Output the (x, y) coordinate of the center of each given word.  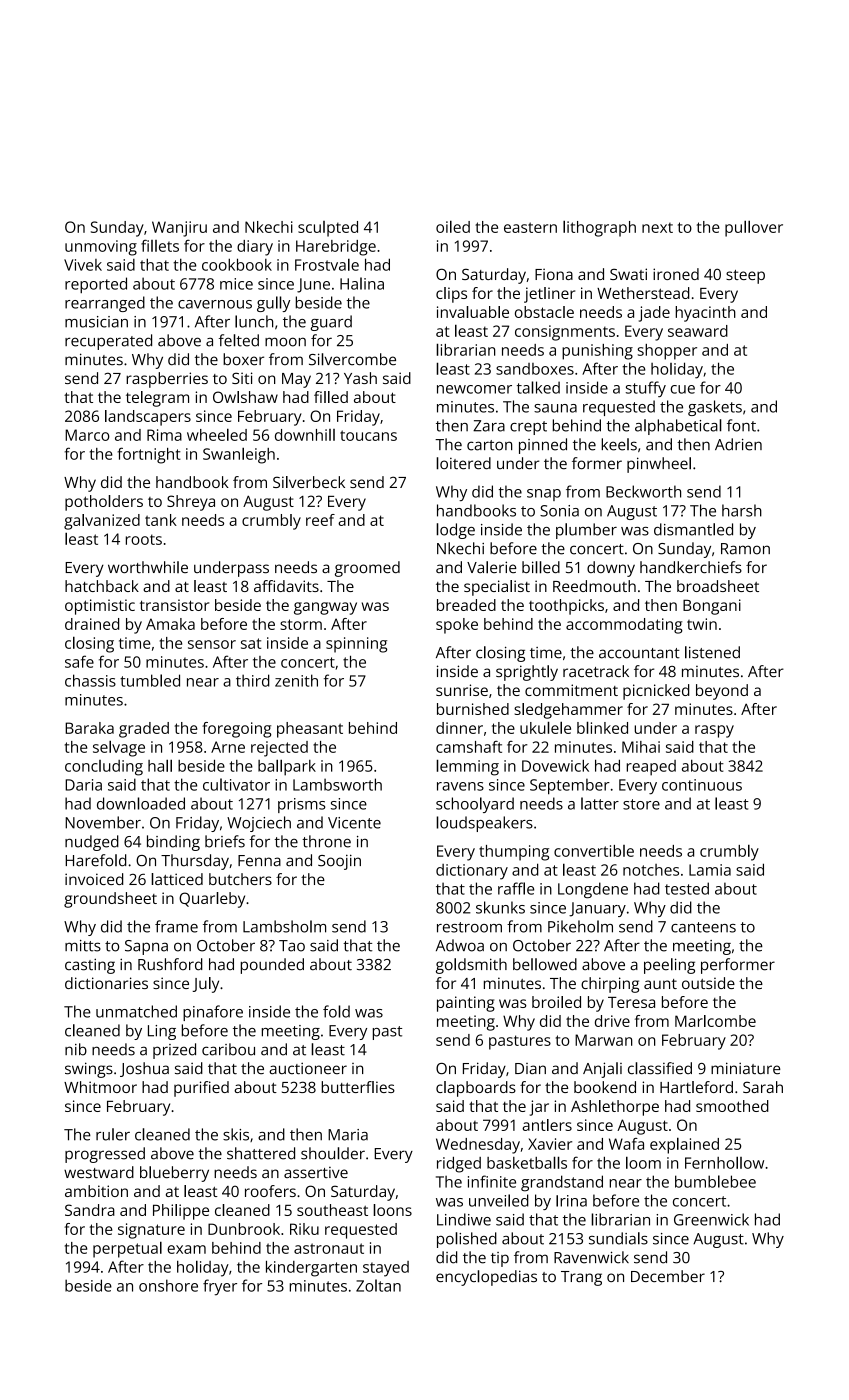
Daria (83, 785)
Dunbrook (244, 1229)
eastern (530, 227)
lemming (467, 767)
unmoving (101, 248)
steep (745, 277)
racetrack (596, 671)
